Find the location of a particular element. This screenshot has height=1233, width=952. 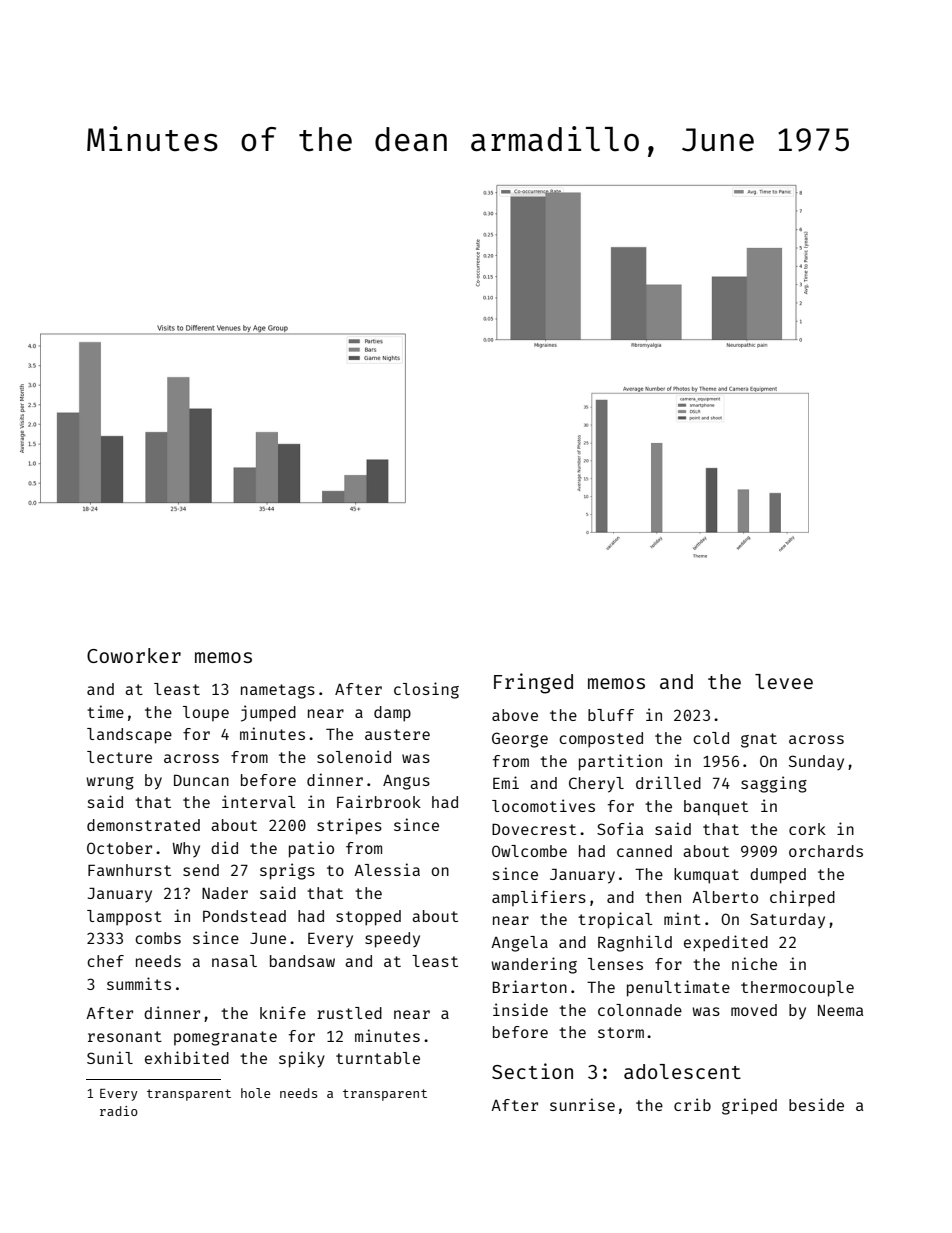

composted is located at coordinates (601, 740).
